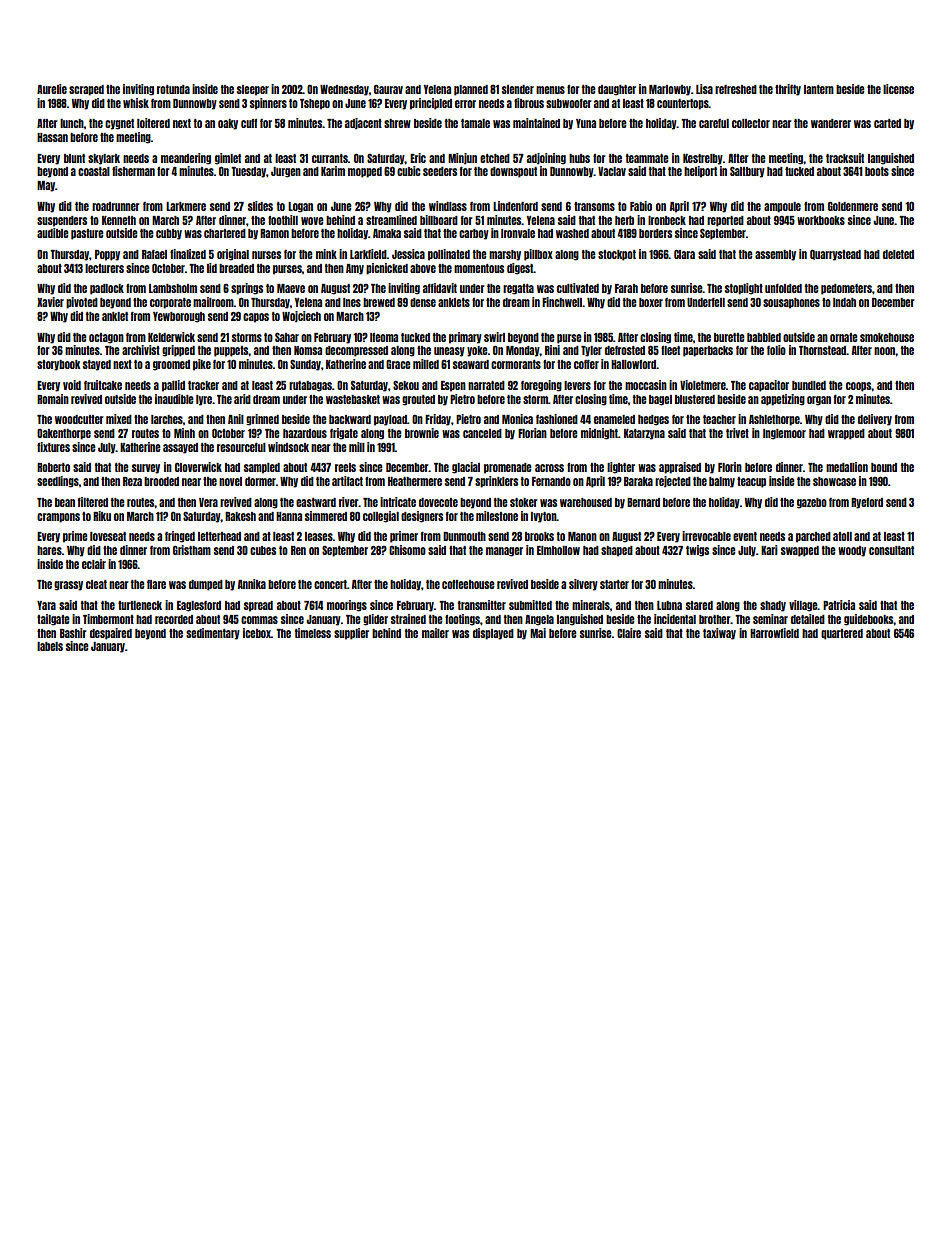  I want to click on twigs, so click(697, 551).
